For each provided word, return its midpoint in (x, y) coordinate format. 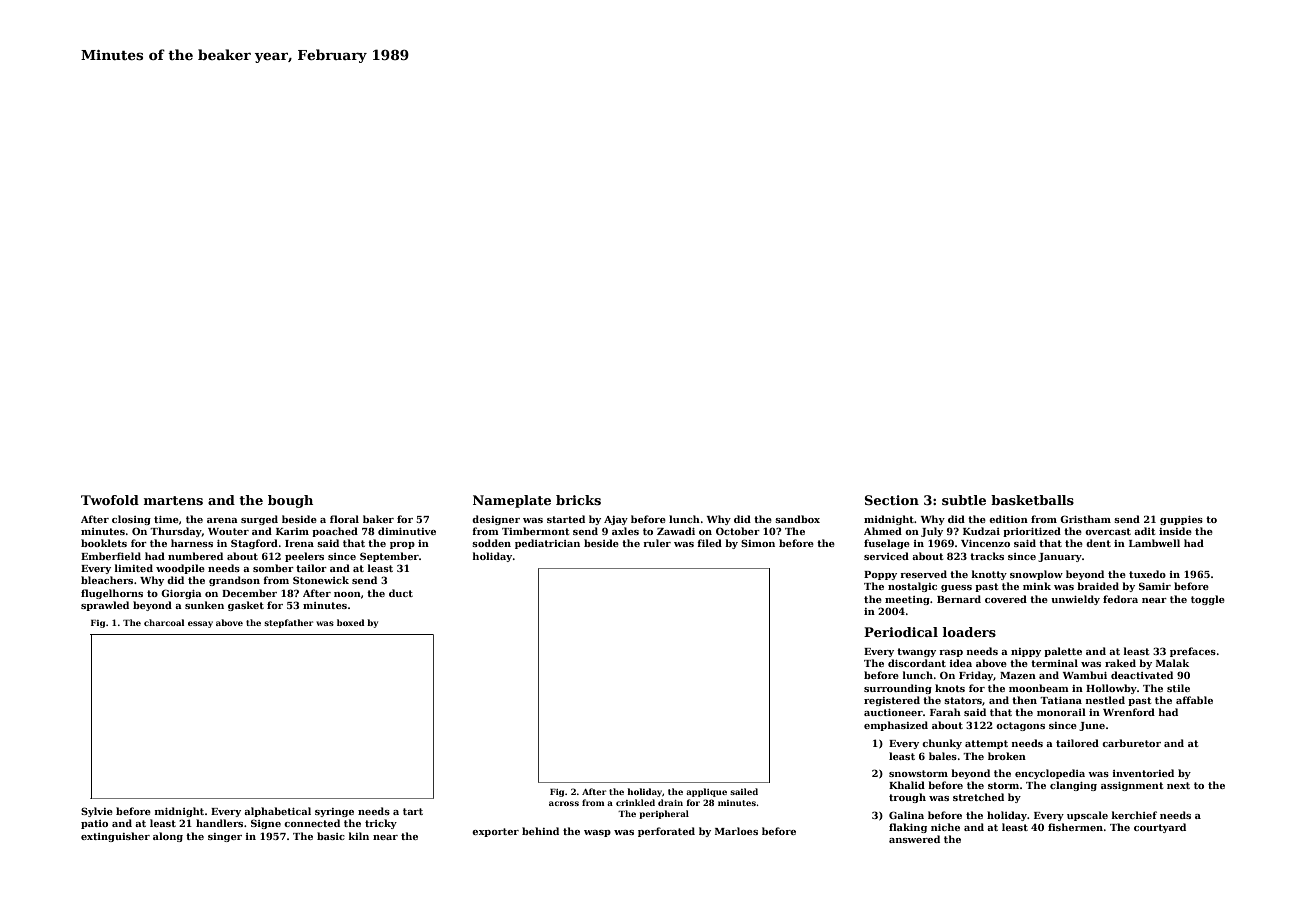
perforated (666, 832)
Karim (292, 531)
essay (200, 624)
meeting (907, 600)
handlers (219, 823)
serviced (886, 556)
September (389, 557)
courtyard (1160, 828)
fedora (1120, 599)
